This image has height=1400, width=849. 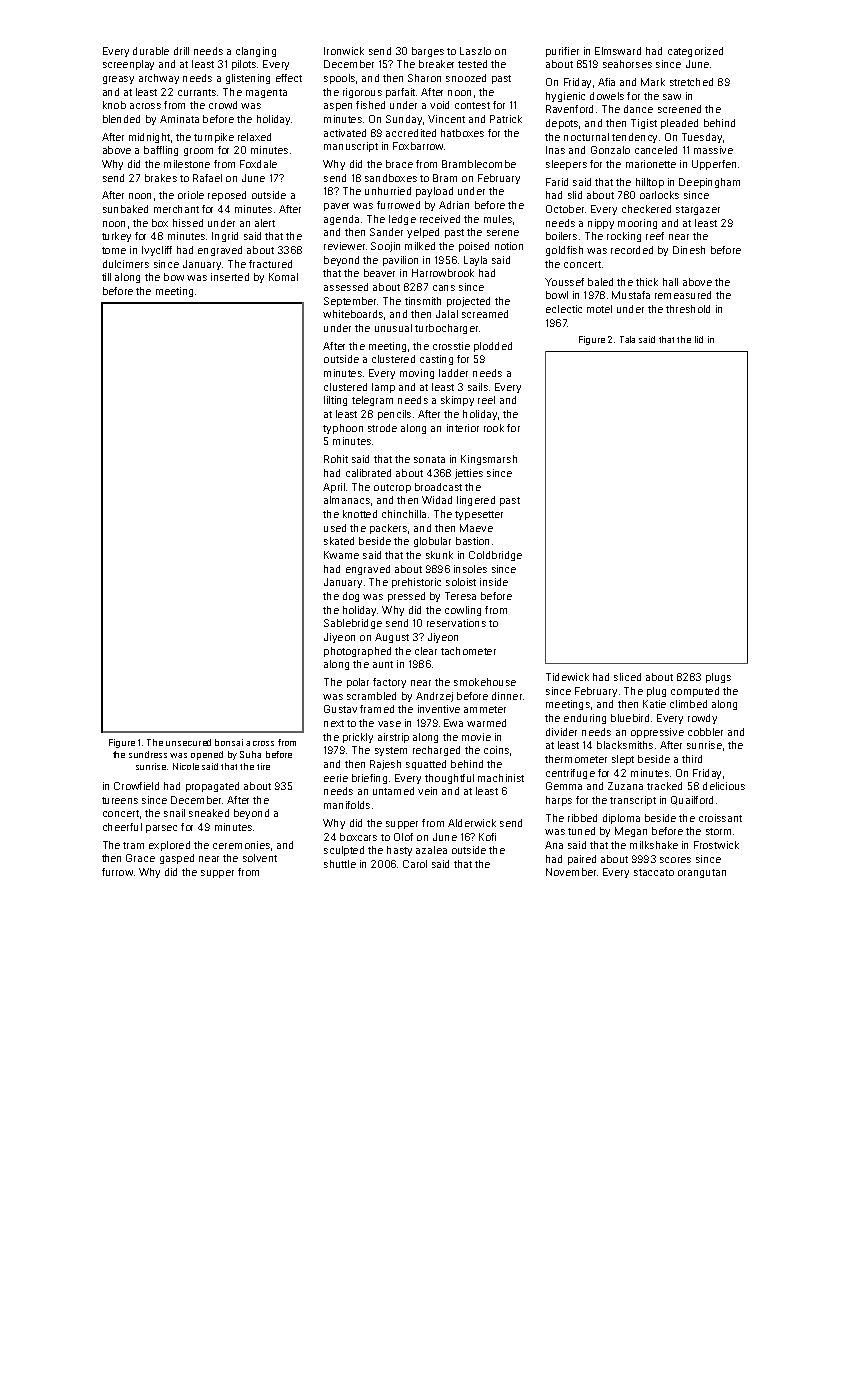 What do you see at coordinates (627, 339) in the image?
I see `Tala` at bounding box center [627, 339].
